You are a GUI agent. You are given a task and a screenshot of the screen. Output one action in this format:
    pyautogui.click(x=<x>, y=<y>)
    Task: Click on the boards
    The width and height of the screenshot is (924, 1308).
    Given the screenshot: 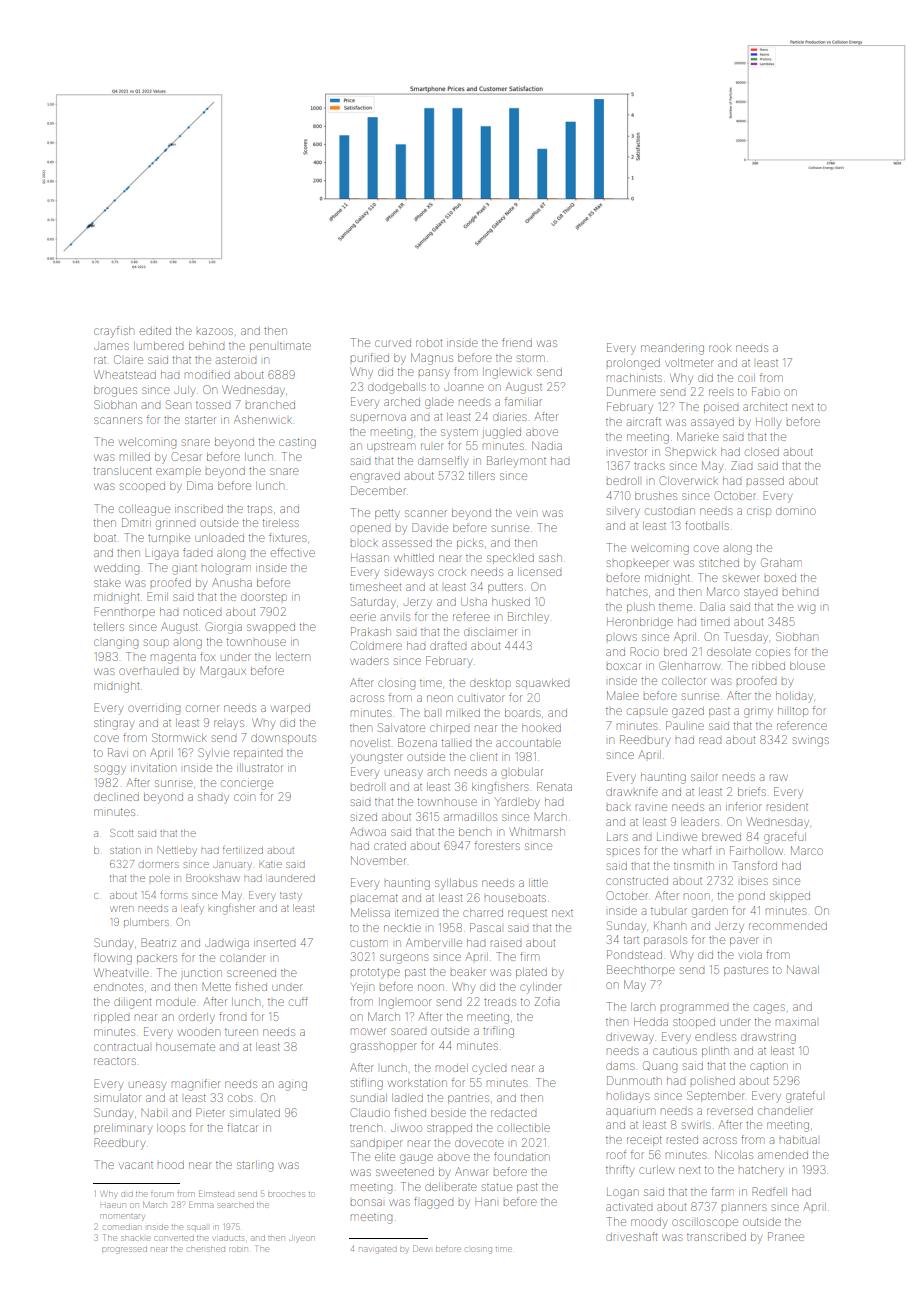 What is the action you would take?
    pyautogui.click(x=522, y=713)
